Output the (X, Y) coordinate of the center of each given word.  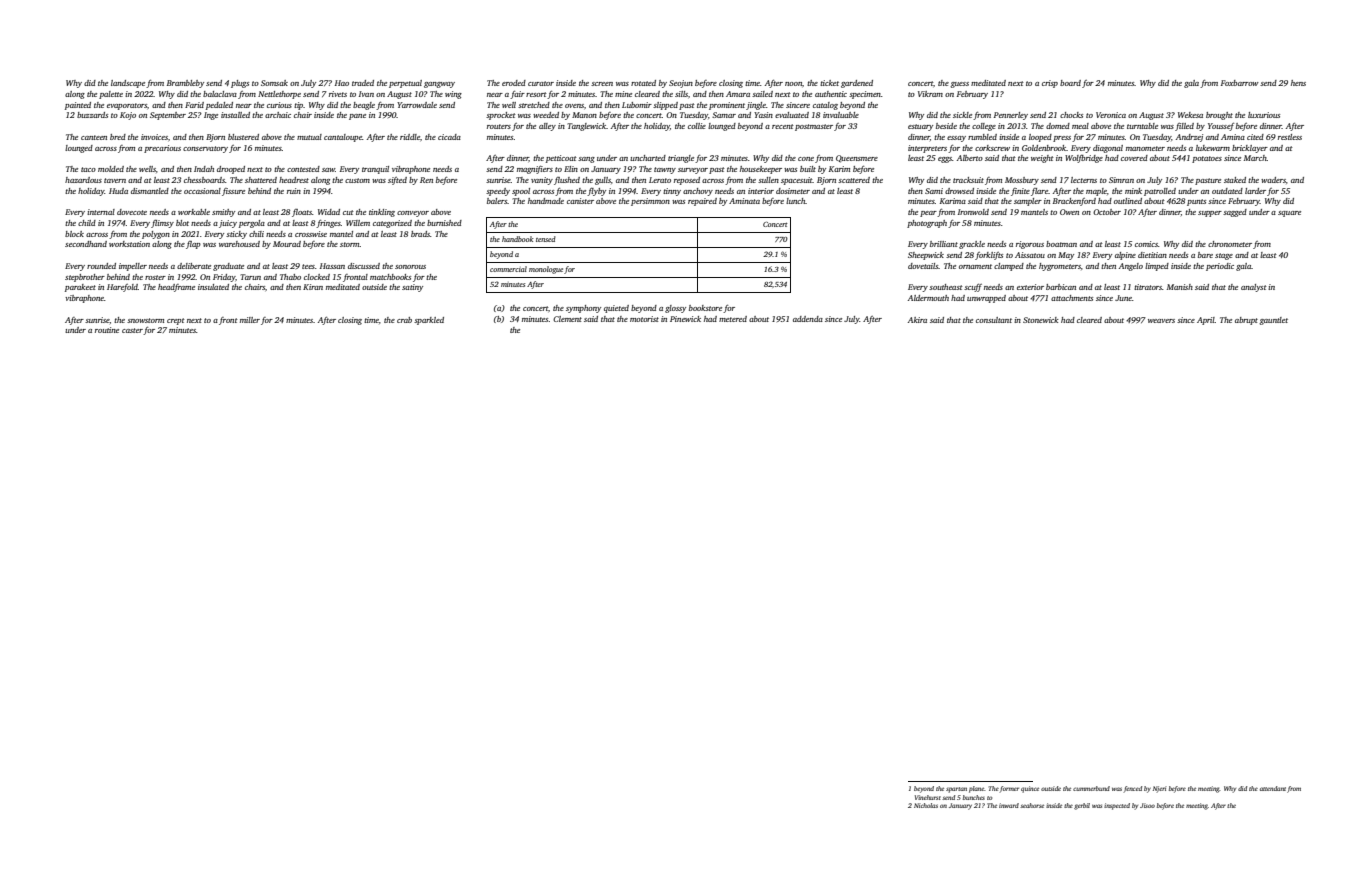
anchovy (698, 192)
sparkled (429, 321)
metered (733, 319)
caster (132, 330)
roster (155, 277)
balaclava (220, 94)
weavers (1161, 321)
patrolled (1160, 192)
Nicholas (926, 805)
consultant (994, 320)
